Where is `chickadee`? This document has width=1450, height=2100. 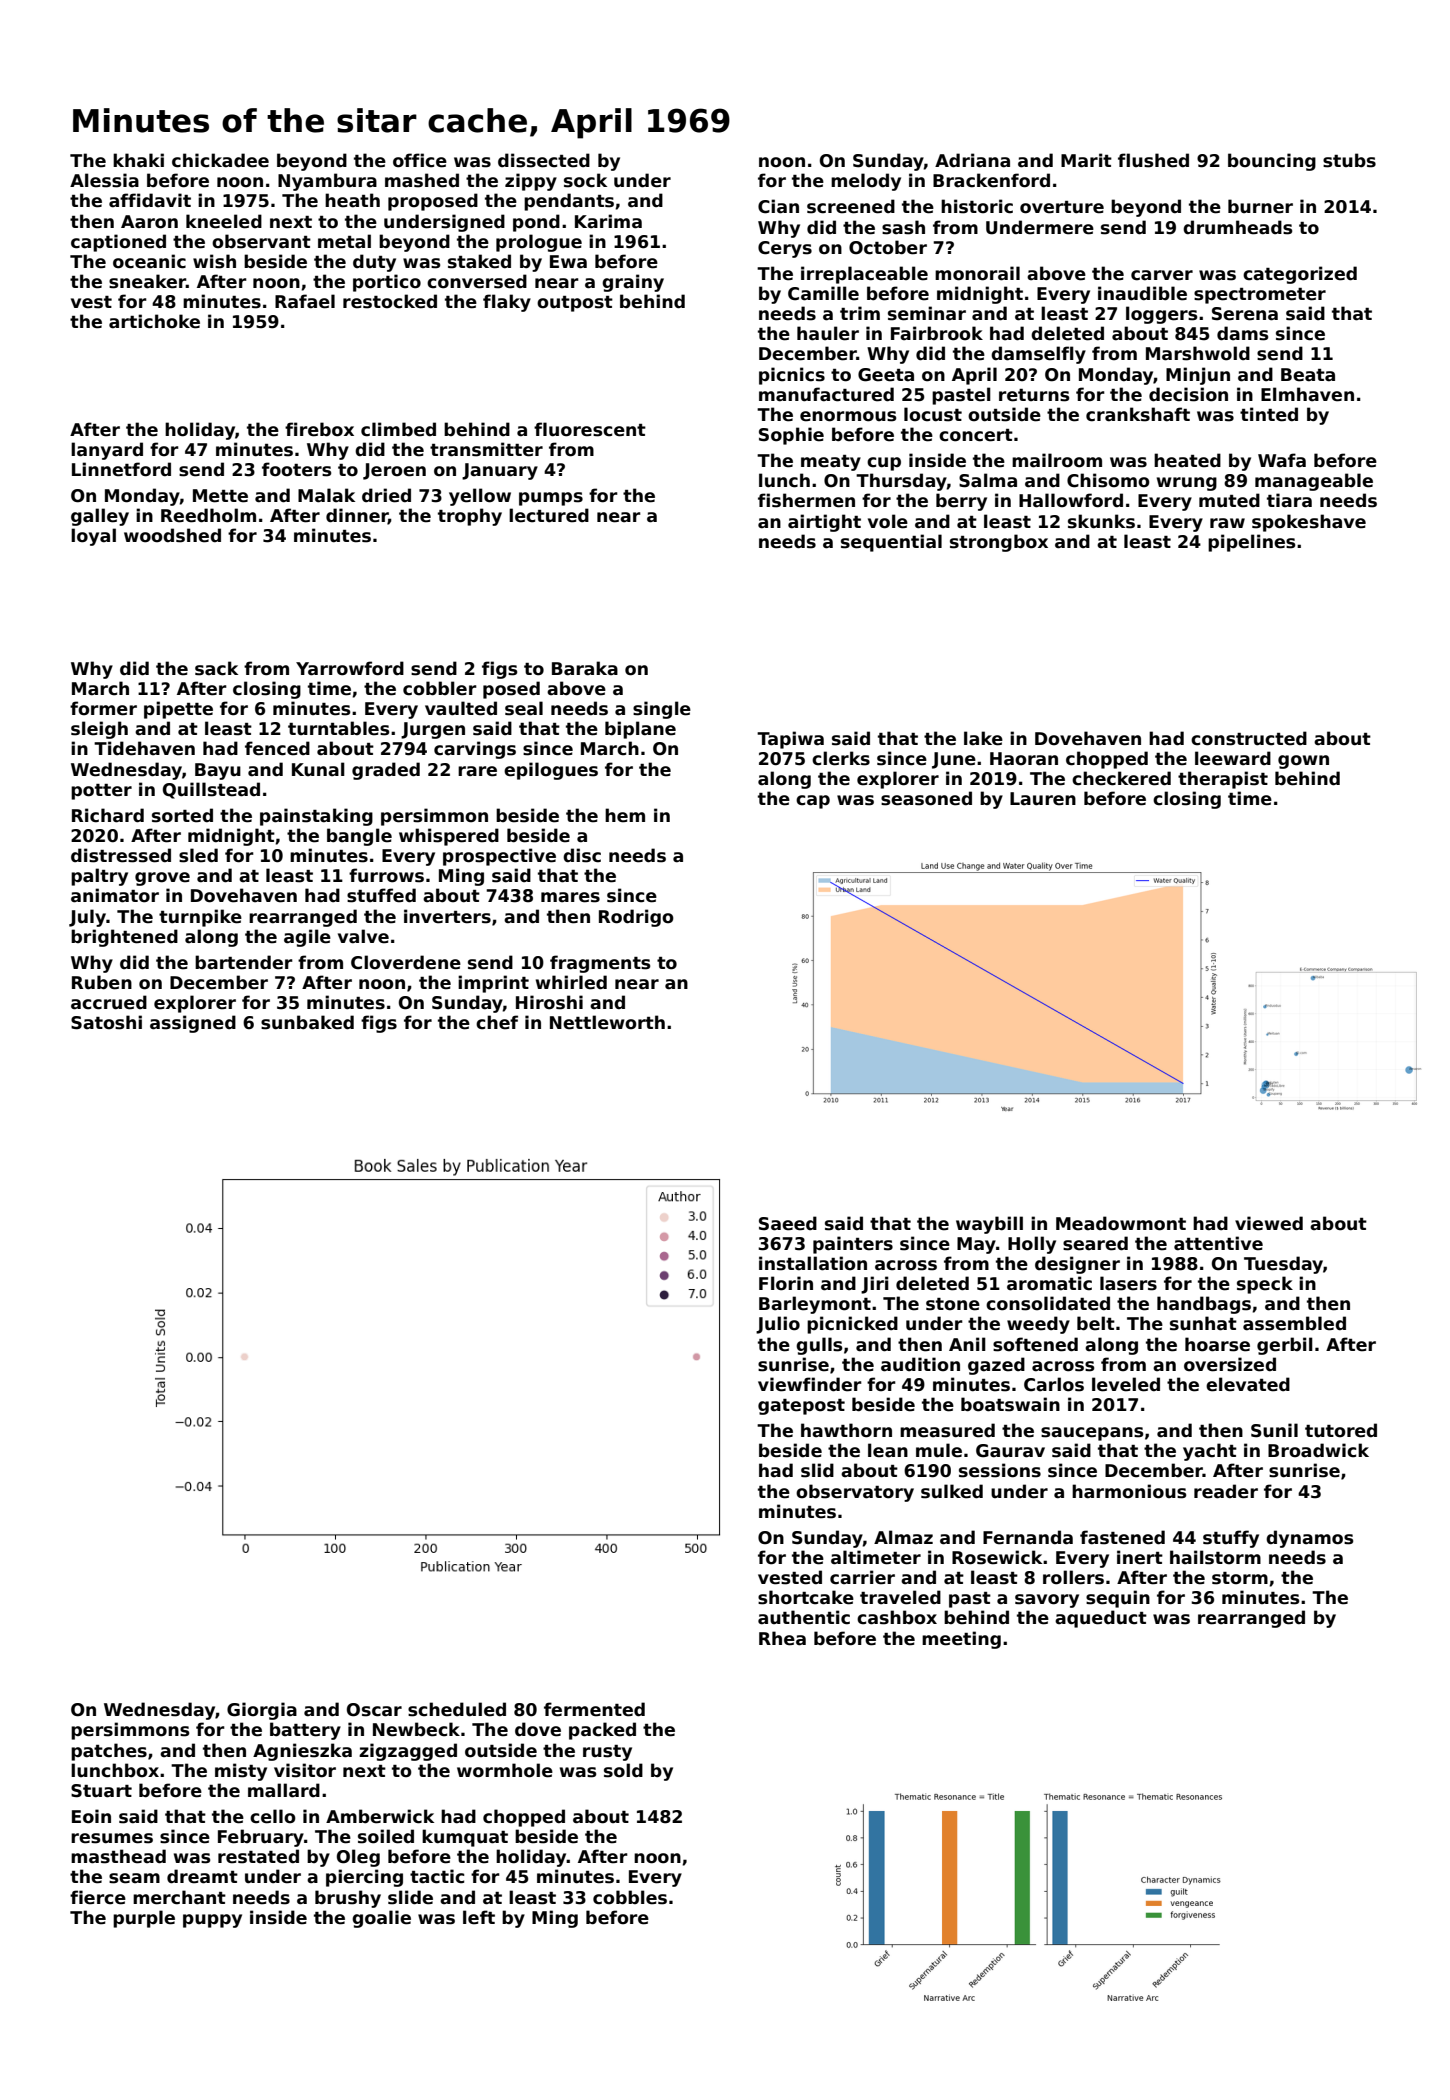
chickadee is located at coordinates (220, 160).
